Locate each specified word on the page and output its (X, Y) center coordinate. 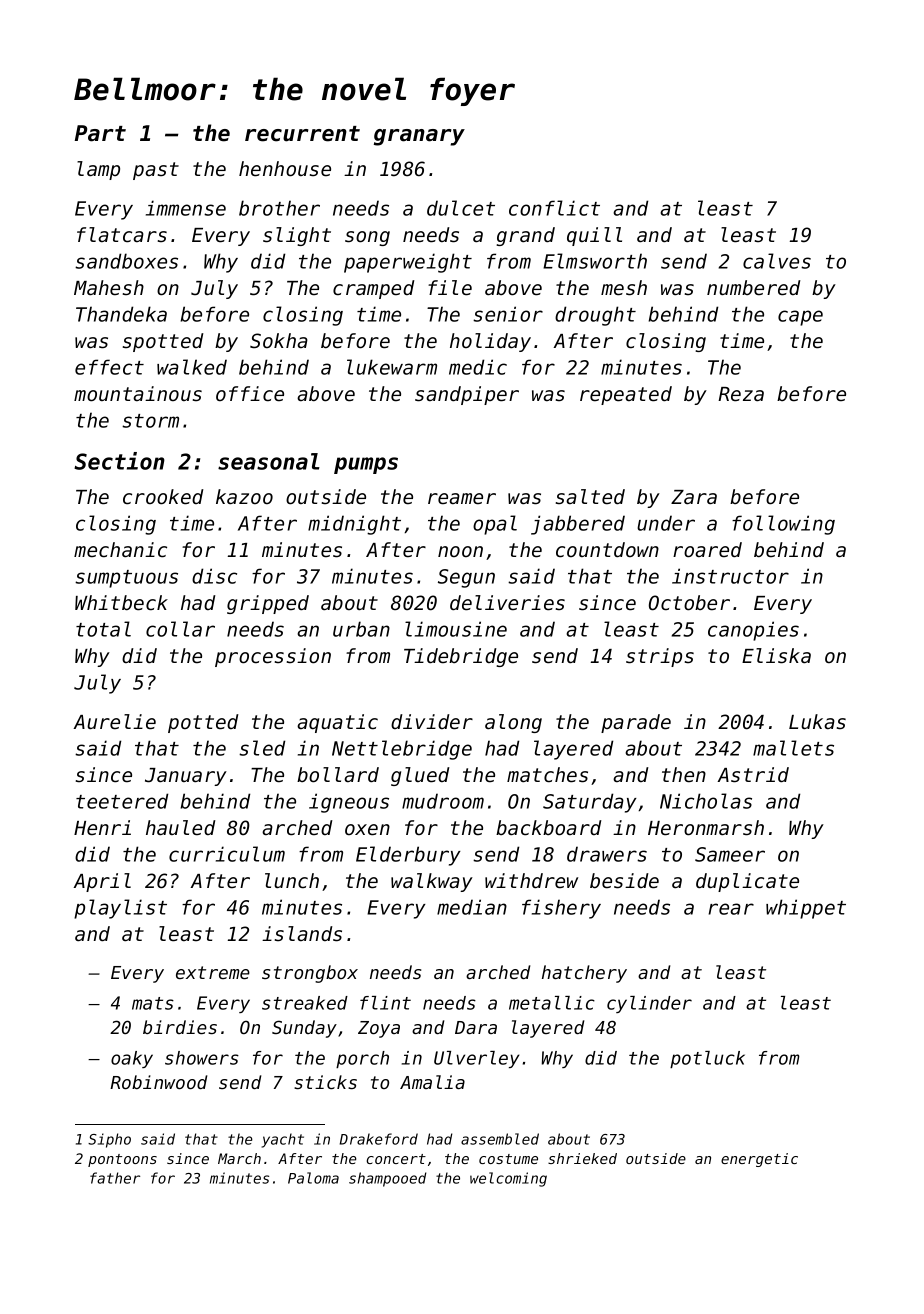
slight (297, 236)
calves (777, 261)
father (115, 1178)
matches (547, 775)
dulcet (461, 208)
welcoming (508, 1179)
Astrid (753, 775)
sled (262, 748)
